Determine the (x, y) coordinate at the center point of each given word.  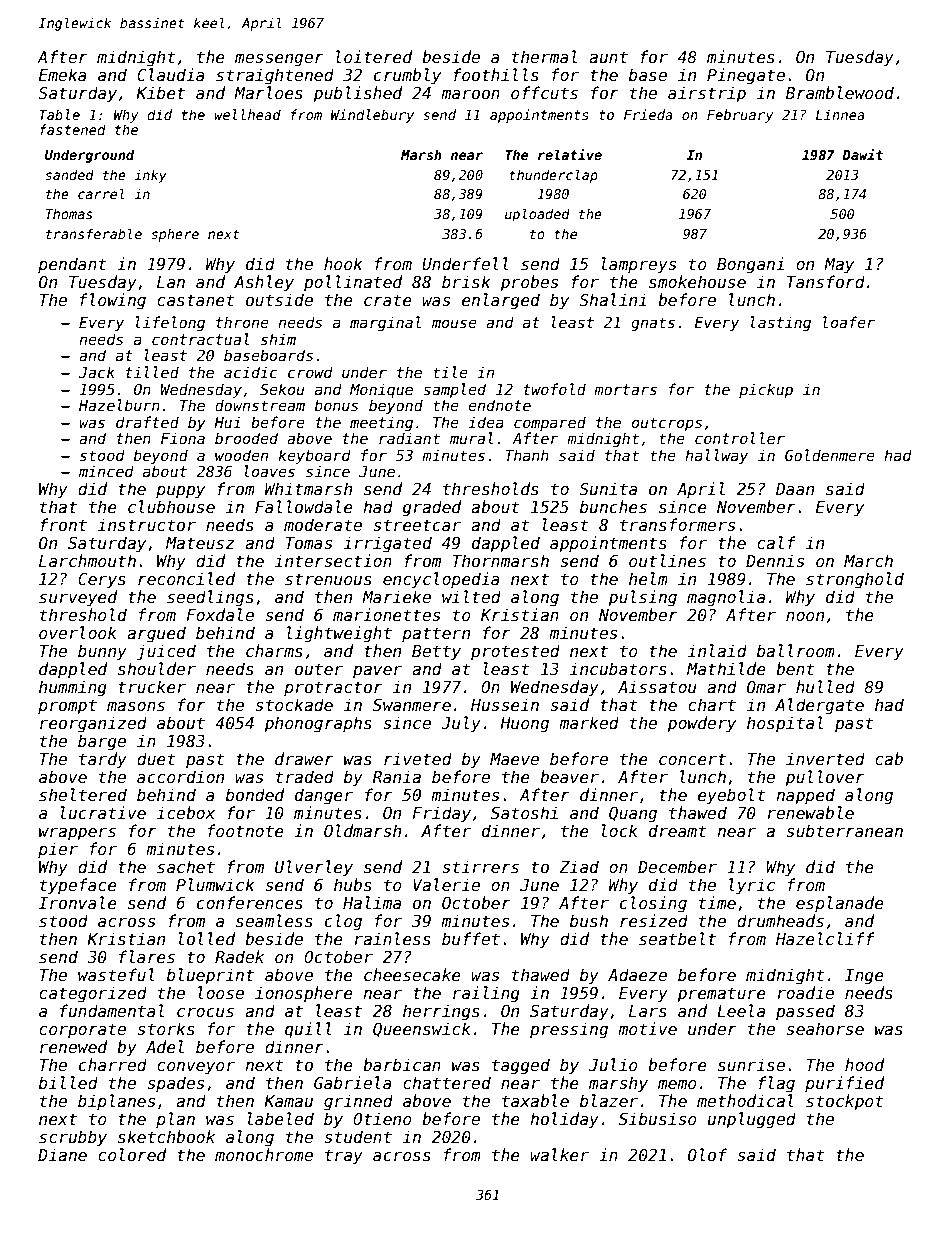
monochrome (264, 1154)
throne (242, 322)
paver (377, 672)
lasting (781, 323)
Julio (613, 1064)
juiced (166, 652)
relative (570, 154)
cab (889, 758)
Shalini (613, 299)
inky (150, 176)
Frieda (648, 114)
